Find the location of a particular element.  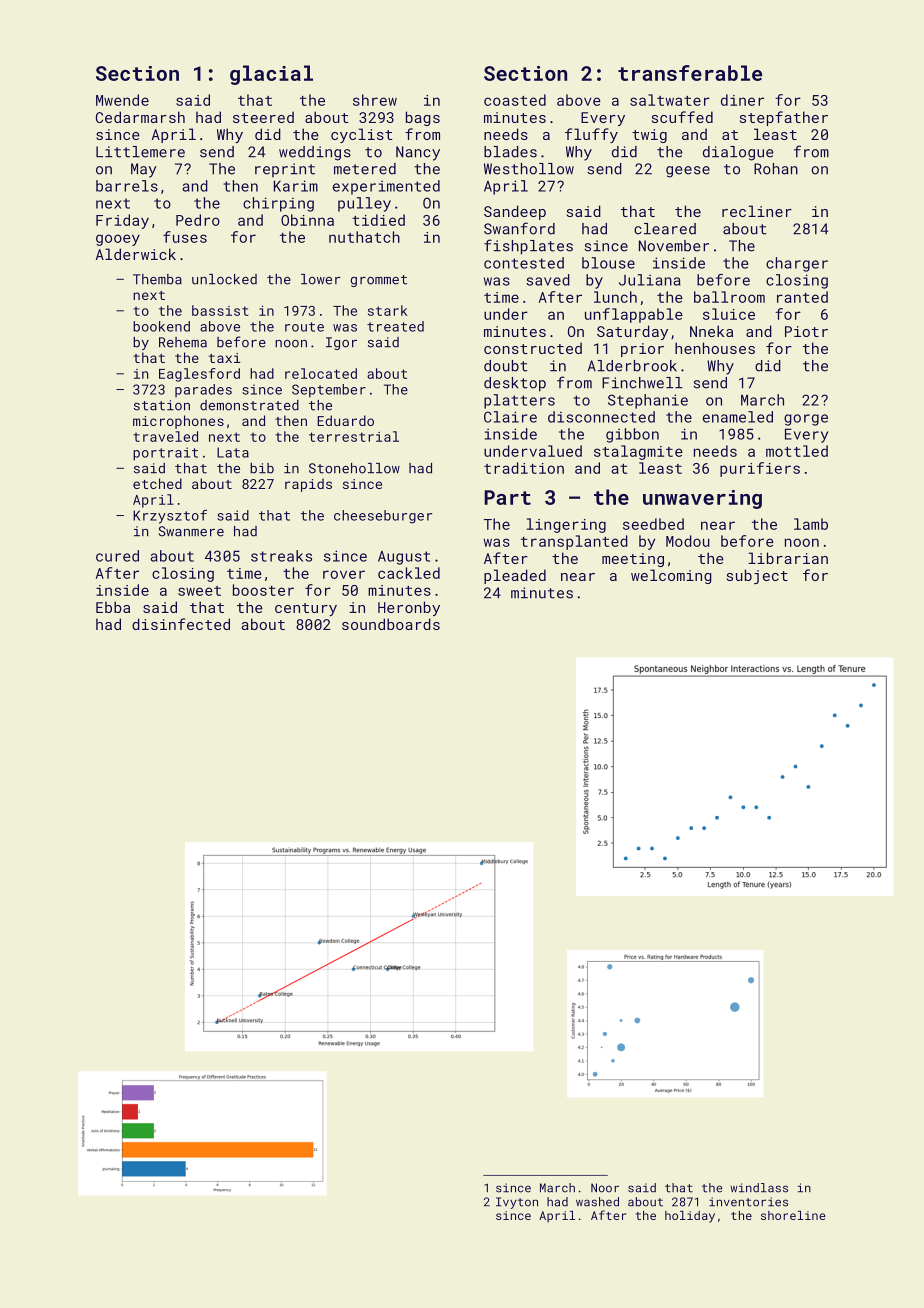

metered is located at coordinates (365, 169).
